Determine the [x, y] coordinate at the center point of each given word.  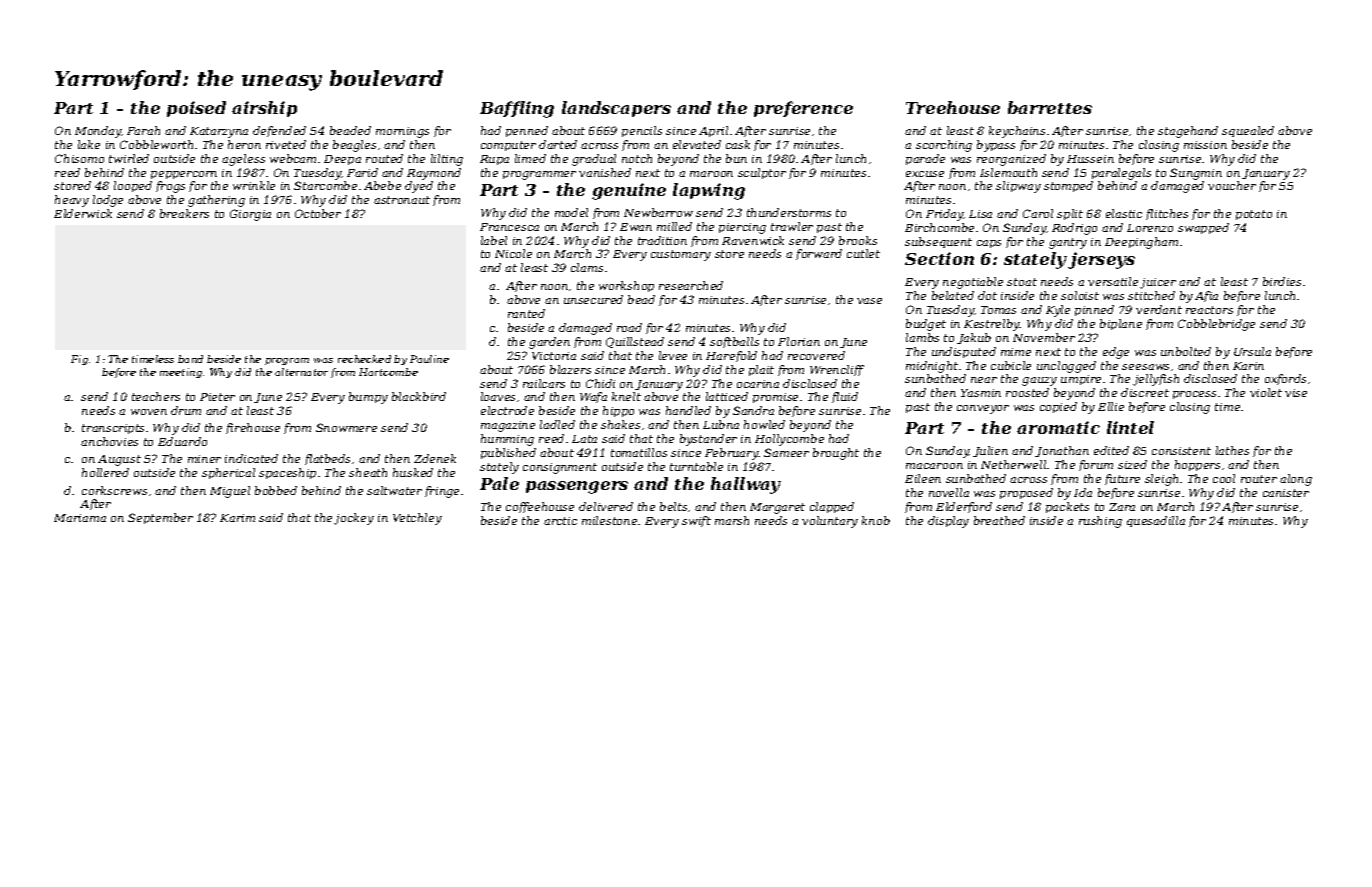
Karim [237, 518]
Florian [799, 341]
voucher [1232, 185]
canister [1286, 493]
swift [696, 521]
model [571, 212]
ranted [526, 313]
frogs [170, 187]
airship [264, 109]
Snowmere [346, 427]
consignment [560, 468]
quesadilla [1156, 521]
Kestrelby [992, 325]
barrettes [1050, 107]
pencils [642, 131]
